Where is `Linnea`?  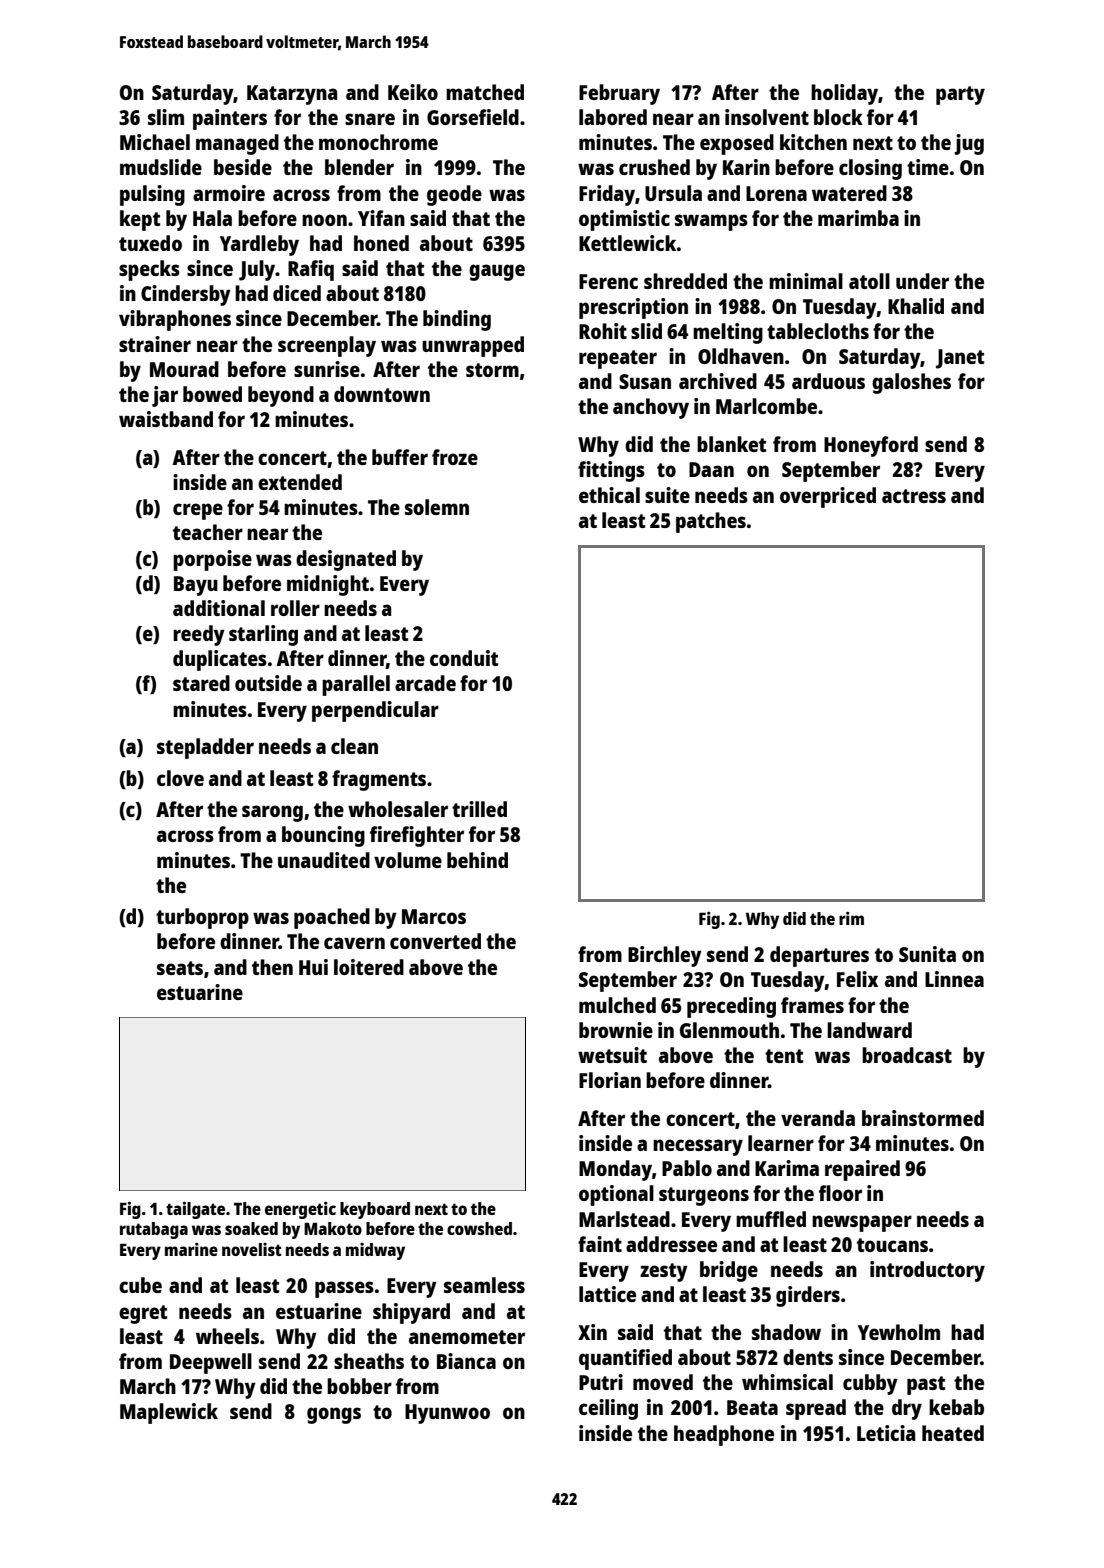
Linnea is located at coordinates (954, 979).
